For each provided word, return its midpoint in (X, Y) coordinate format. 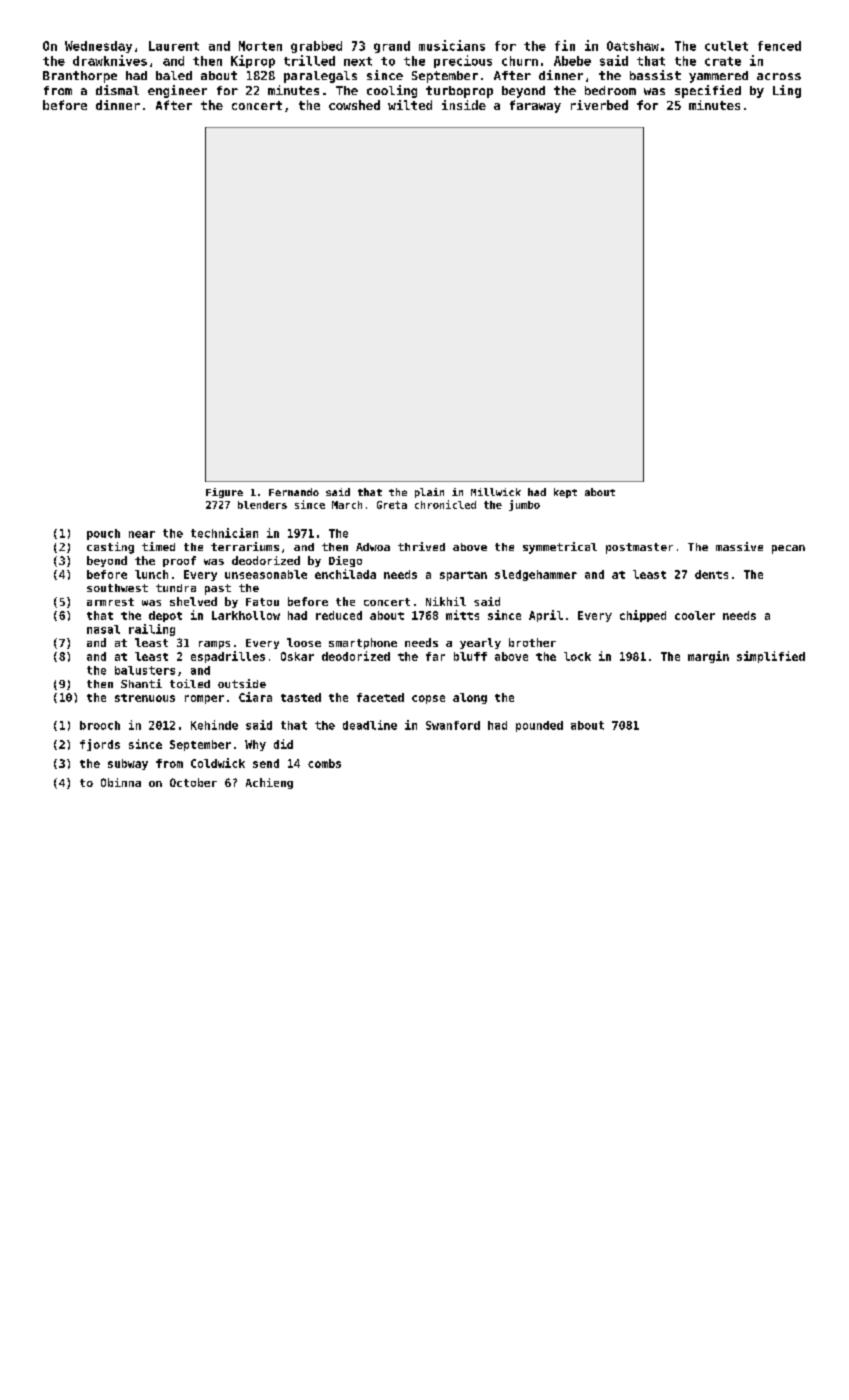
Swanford (453, 725)
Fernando (294, 492)
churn (520, 61)
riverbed (599, 105)
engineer (177, 91)
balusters (145, 670)
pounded (539, 726)
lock (577, 656)
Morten (260, 46)
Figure (224, 493)
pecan (788, 549)
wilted (410, 105)
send (266, 763)
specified (708, 91)
